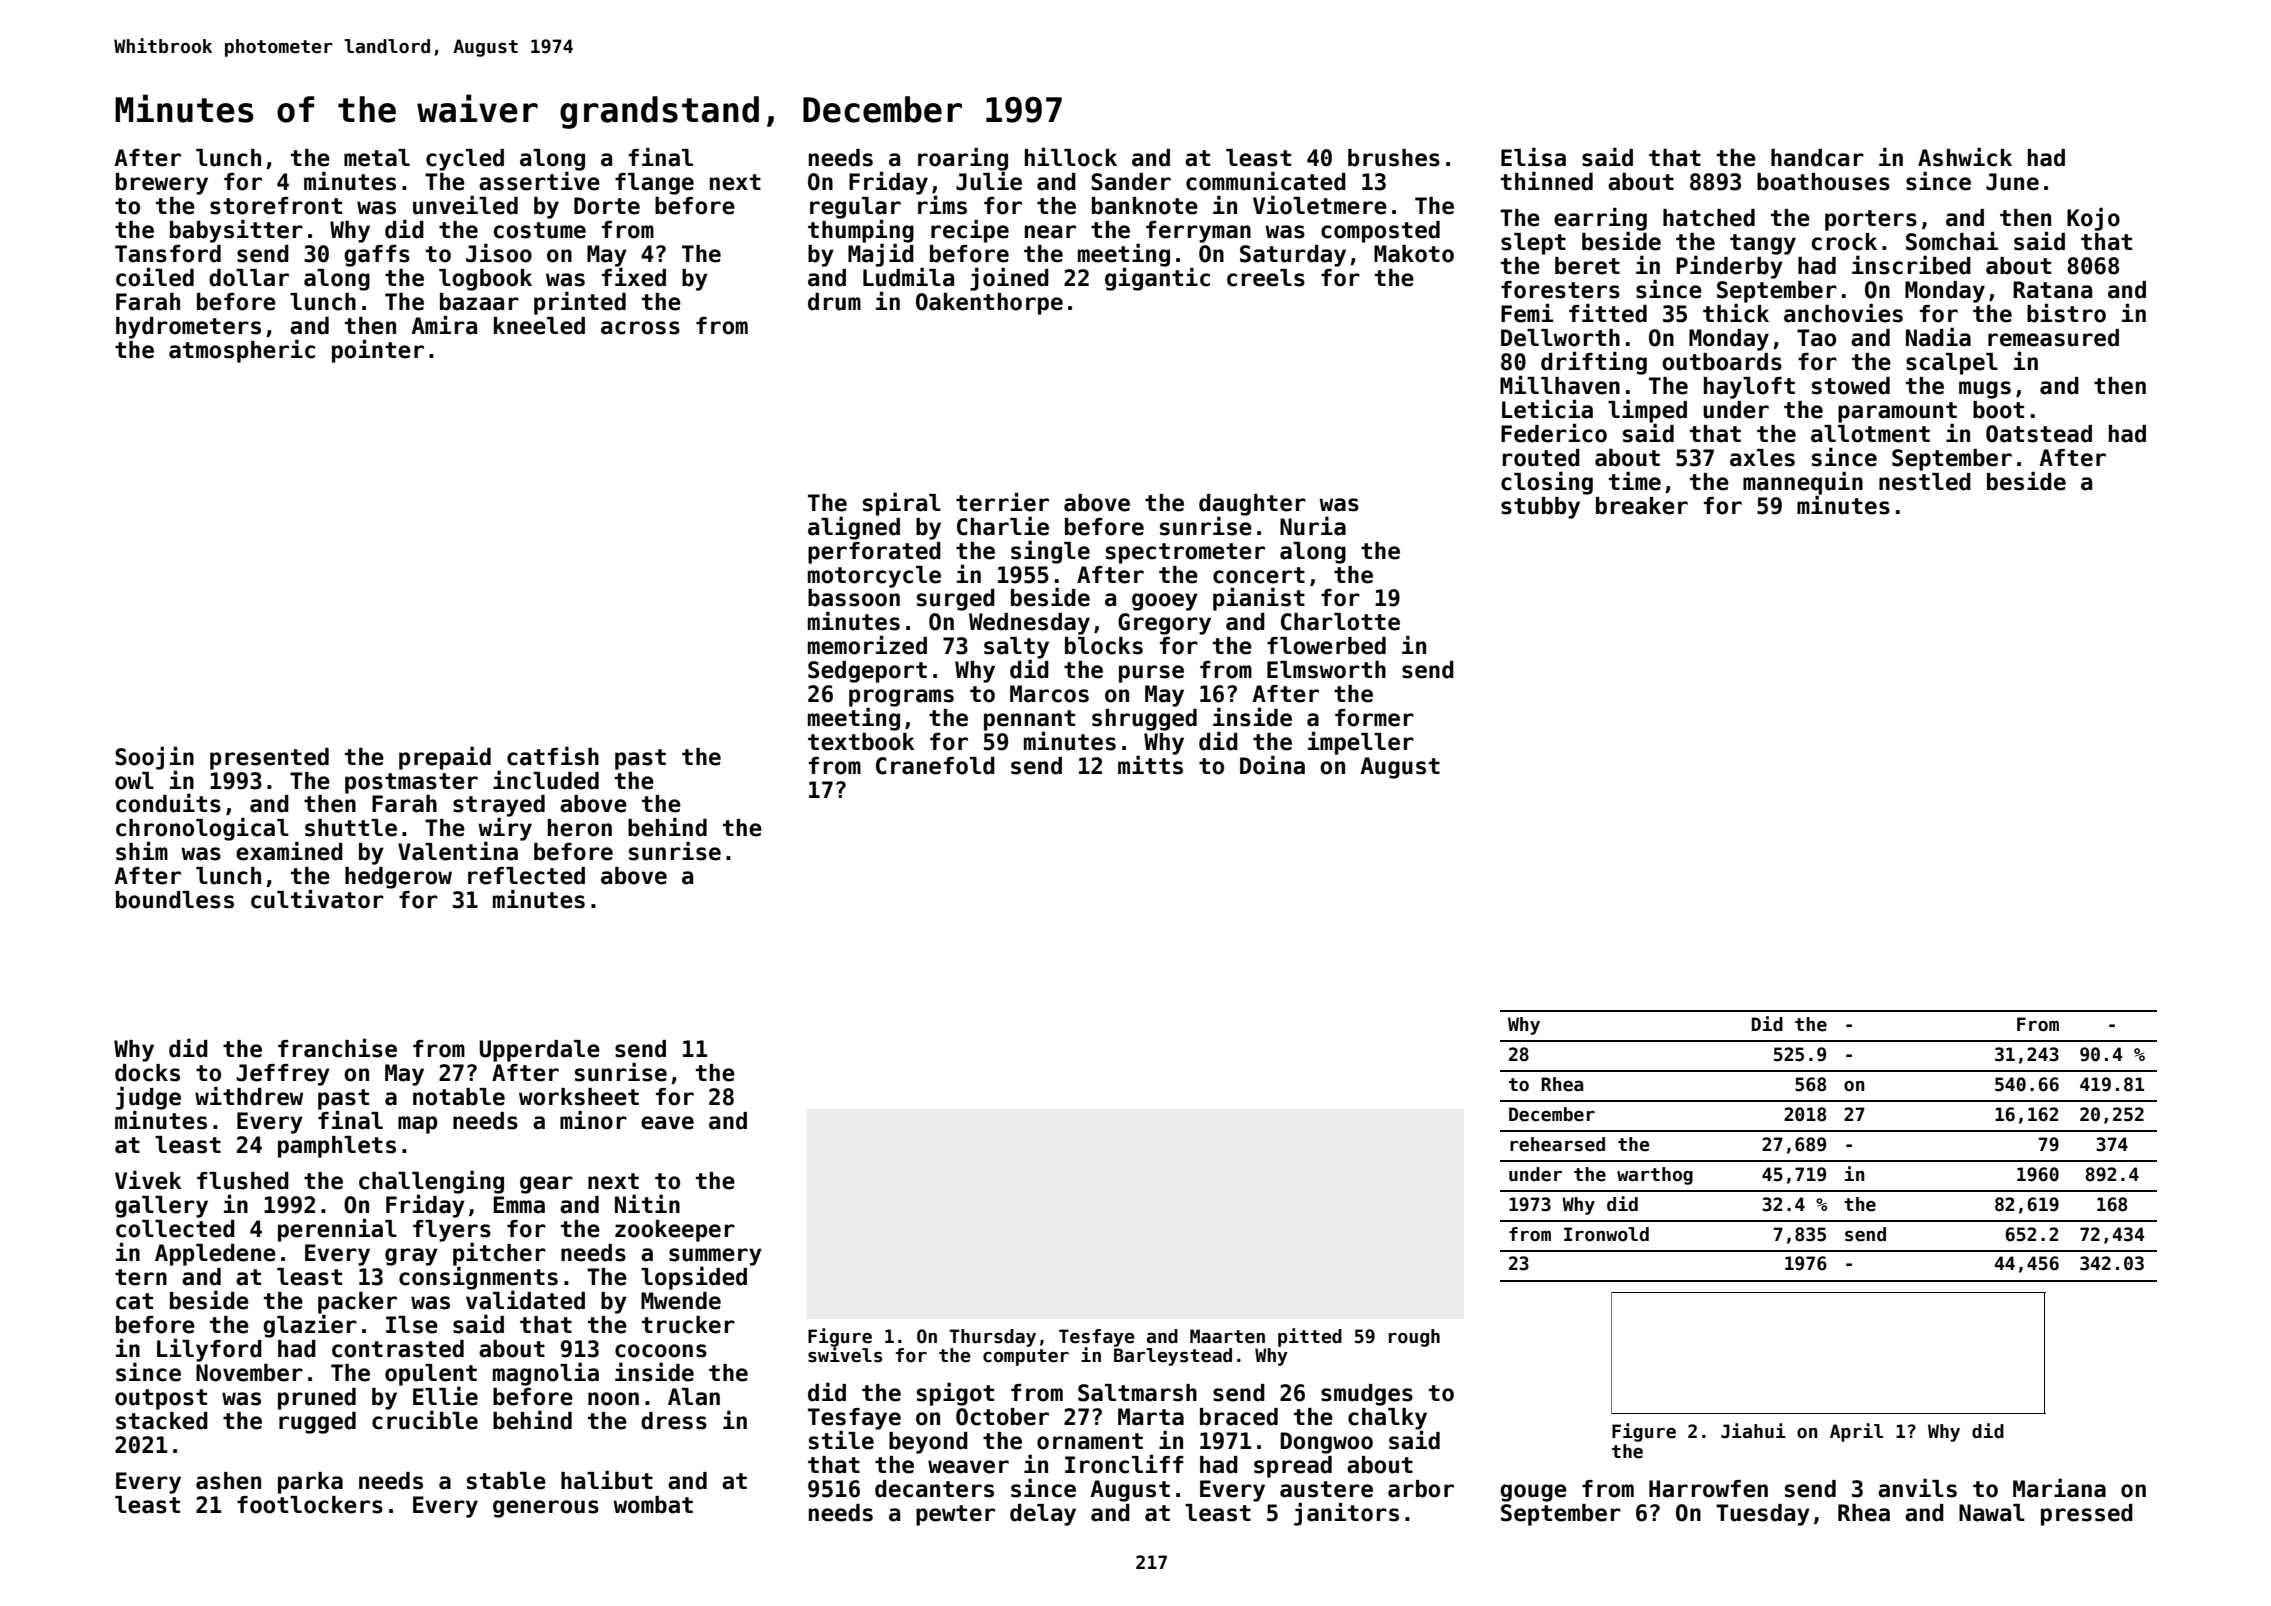  I want to click on brewery, so click(162, 184).
